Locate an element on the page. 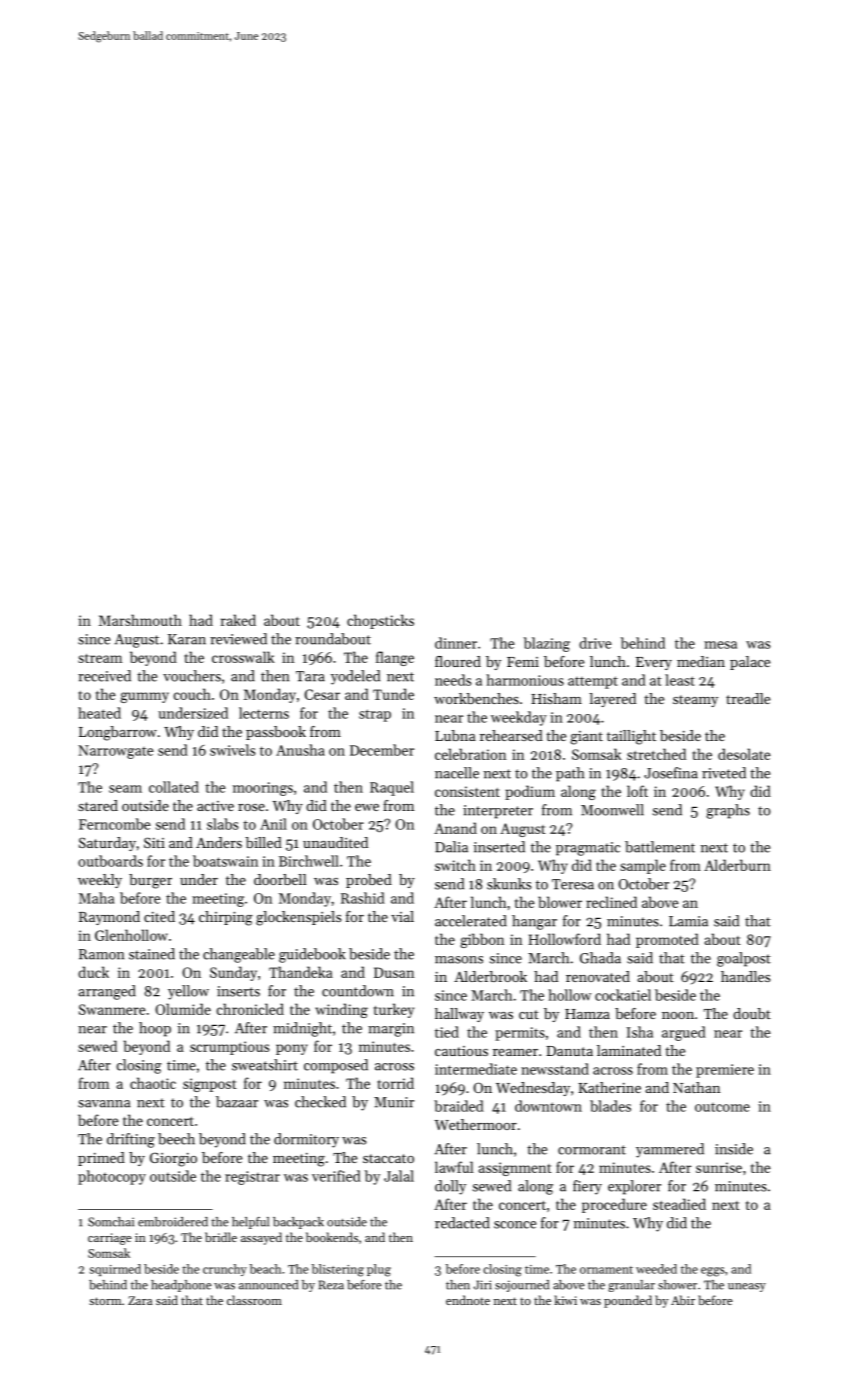 This page has width=849, height=1400. primed is located at coordinates (101, 1159).
